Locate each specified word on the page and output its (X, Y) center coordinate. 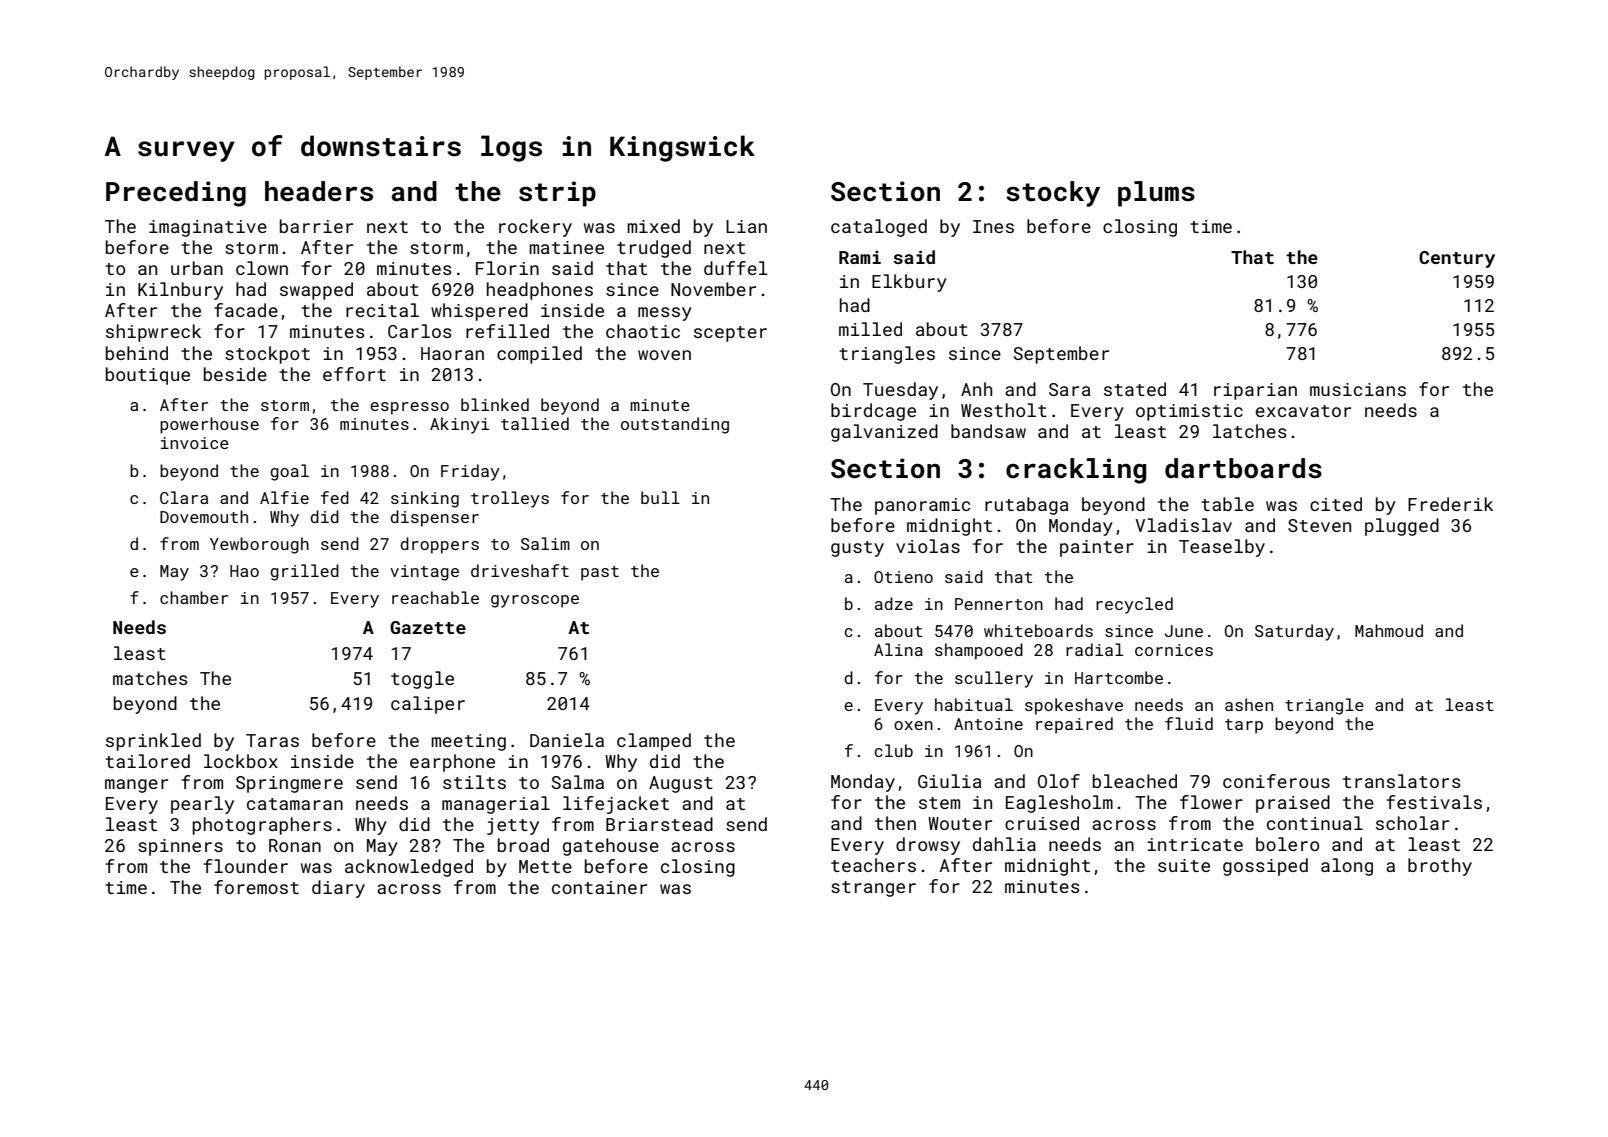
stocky (1053, 194)
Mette (545, 866)
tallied (535, 423)
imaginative (208, 228)
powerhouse (209, 425)
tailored (147, 761)
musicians (1358, 389)
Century (1457, 259)
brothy (1440, 867)
